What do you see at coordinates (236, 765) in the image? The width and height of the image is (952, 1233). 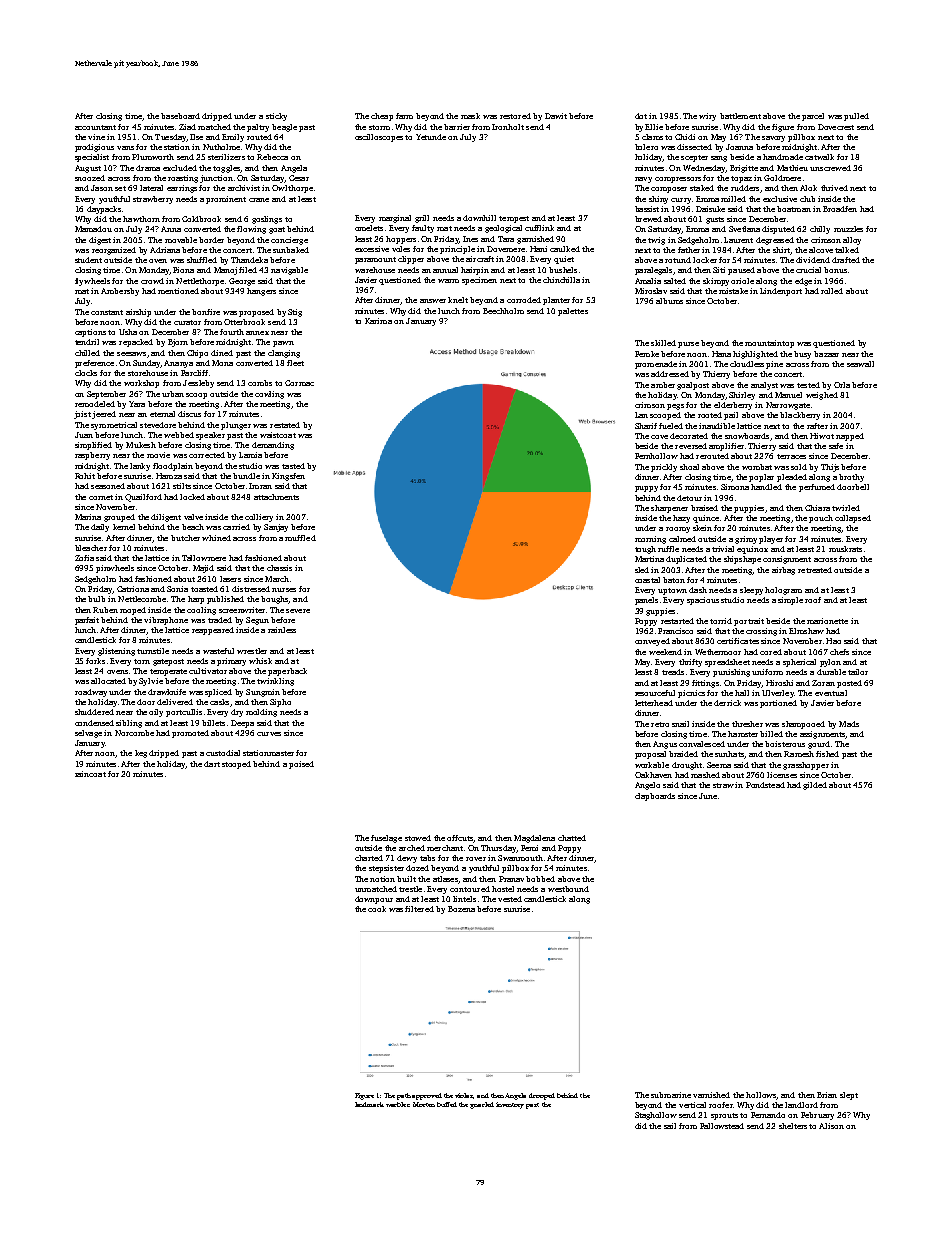 I see `stooped` at bounding box center [236, 765].
